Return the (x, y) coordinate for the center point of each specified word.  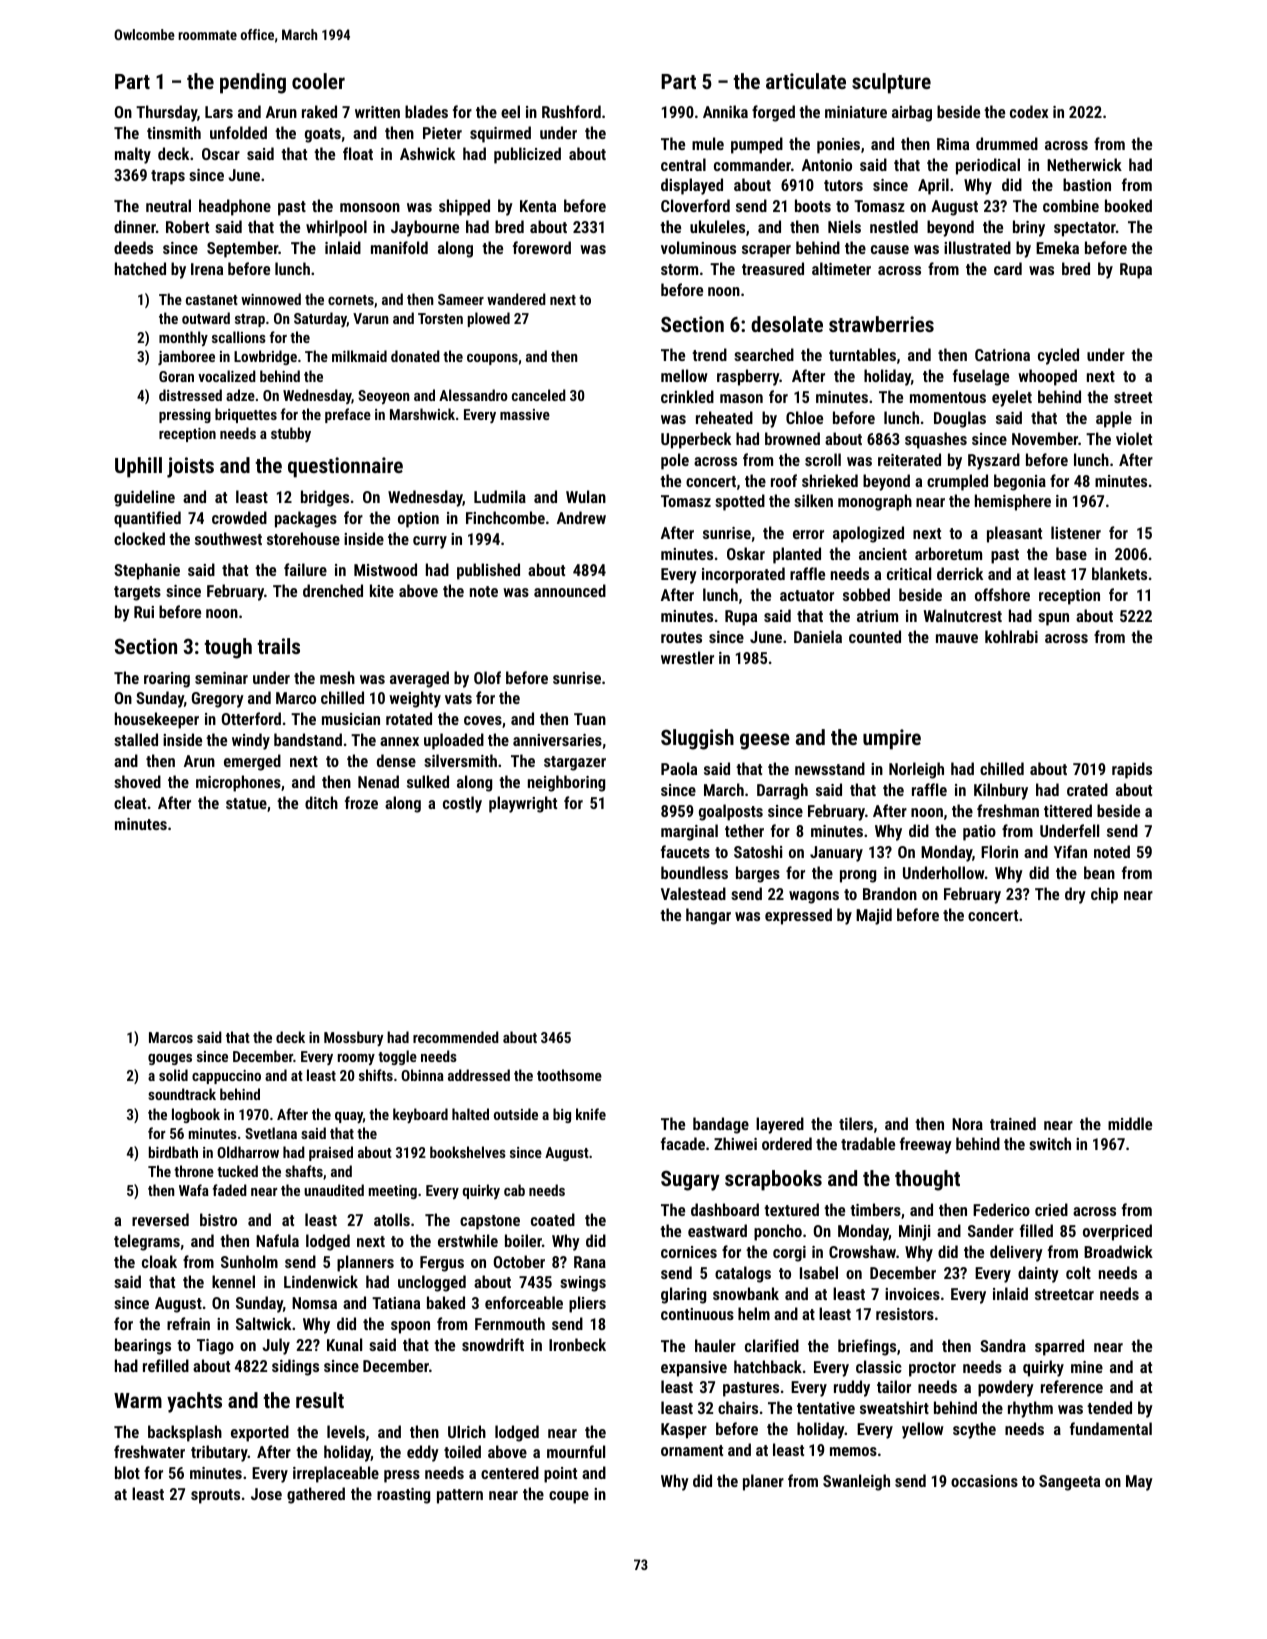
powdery (1006, 1388)
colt (1078, 1272)
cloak (159, 1261)
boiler (523, 1240)
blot (127, 1472)
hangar (708, 916)
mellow (684, 375)
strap (250, 320)
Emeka (1057, 247)
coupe (569, 1497)
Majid (874, 916)
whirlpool (336, 228)
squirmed (500, 134)
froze (361, 802)
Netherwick (1084, 164)
